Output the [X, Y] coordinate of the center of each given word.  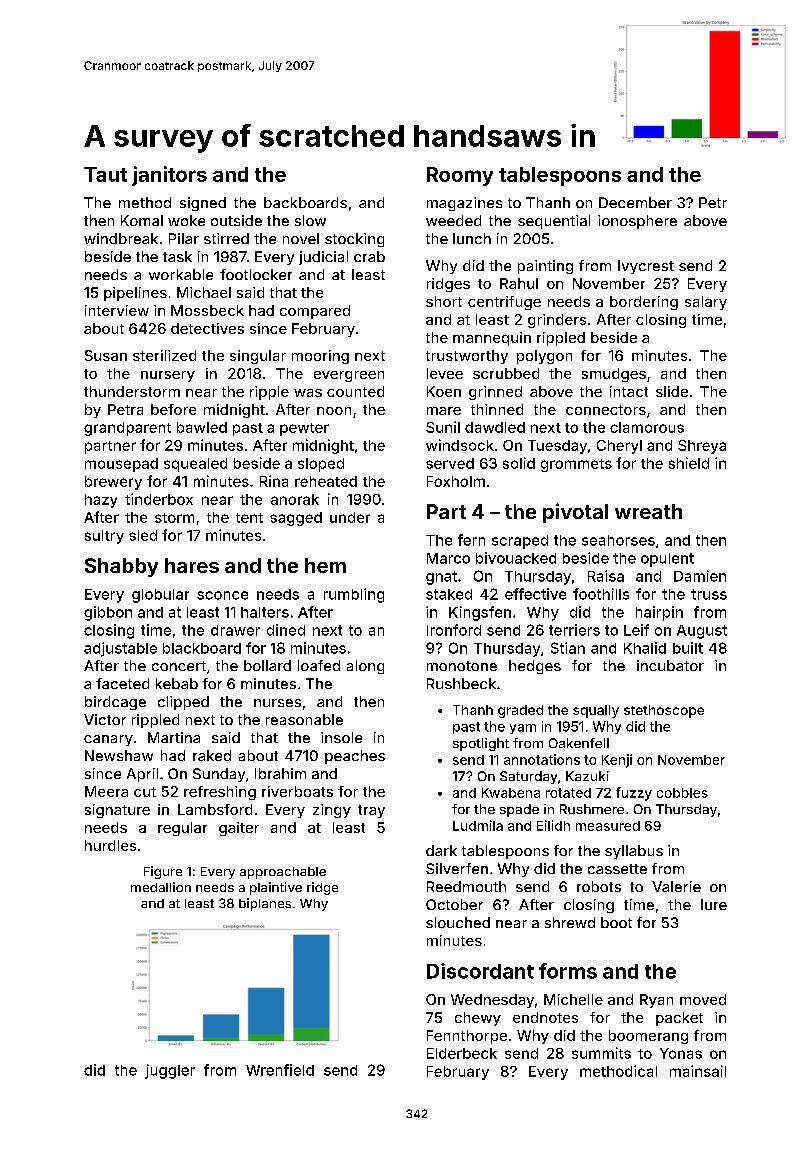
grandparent [127, 429]
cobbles [682, 793]
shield [689, 463]
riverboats [297, 791]
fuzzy [634, 794]
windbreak [121, 238]
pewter [304, 429]
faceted [122, 683]
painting [545, 267]
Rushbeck [461, 683]
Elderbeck [462, 1053]
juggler [170, 1071]
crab [369, 256]
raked [212, 755]
